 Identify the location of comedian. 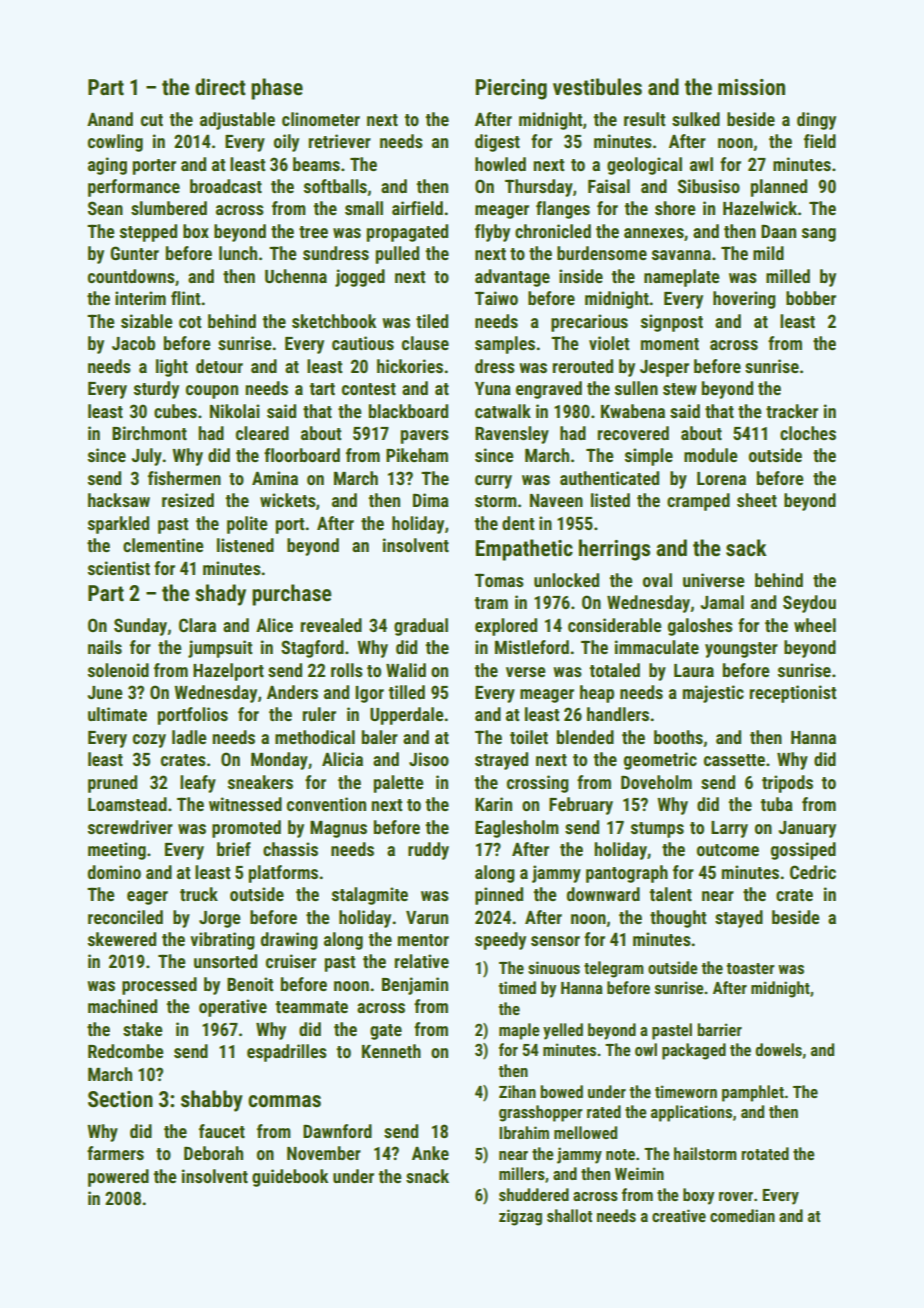
(742, 1215).
